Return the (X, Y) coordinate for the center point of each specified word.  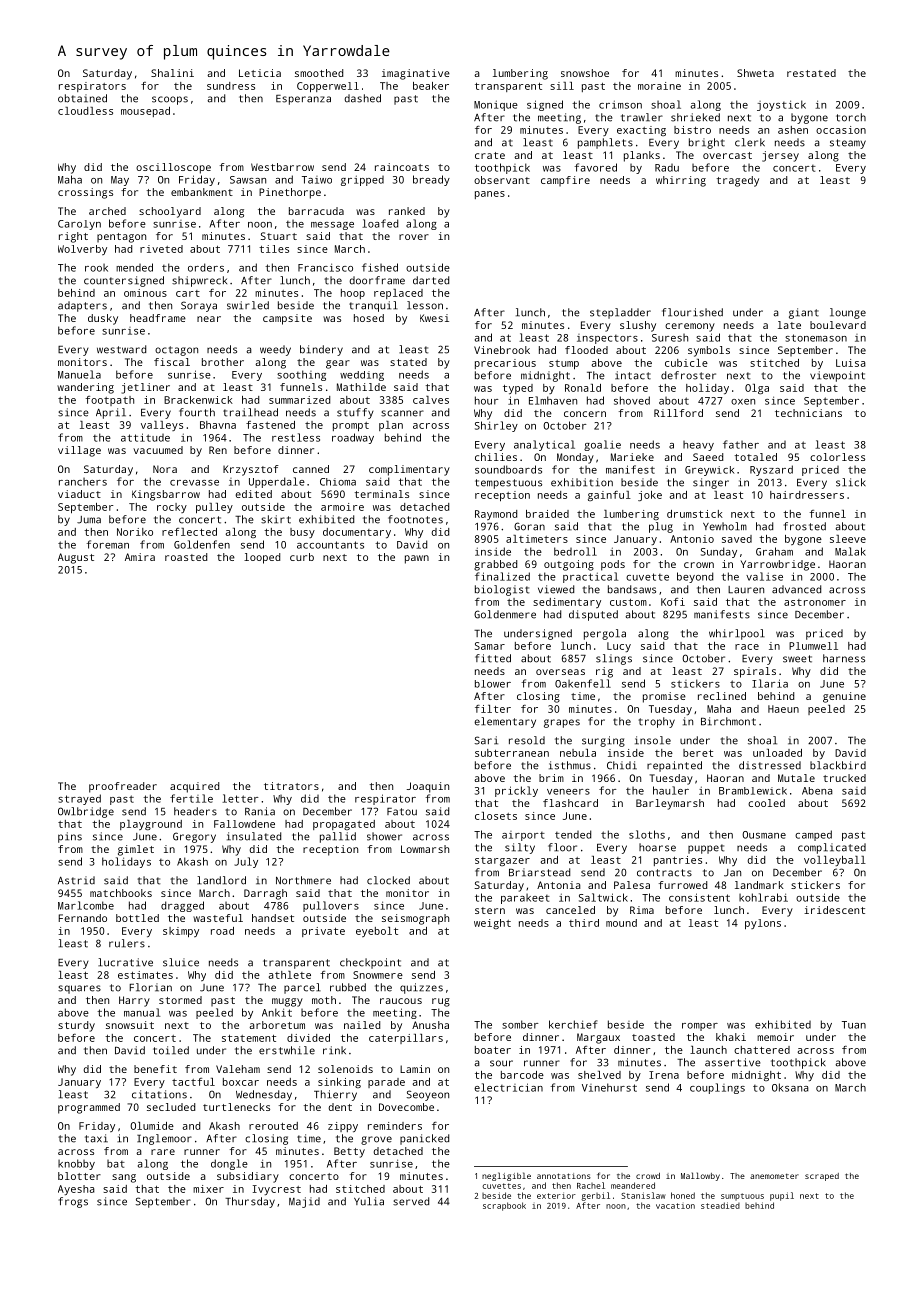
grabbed (495, 565)
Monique (496, 105)
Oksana (790, 1087)
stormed (180, 1000)
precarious (505, 364)
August (76, 558)
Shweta (755, 73)
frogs (73, 1202)
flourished (692, 312)
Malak (850, 551)
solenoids (345, 1069)
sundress (231, 86)
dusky (103, 319)
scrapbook (504, 1206)
